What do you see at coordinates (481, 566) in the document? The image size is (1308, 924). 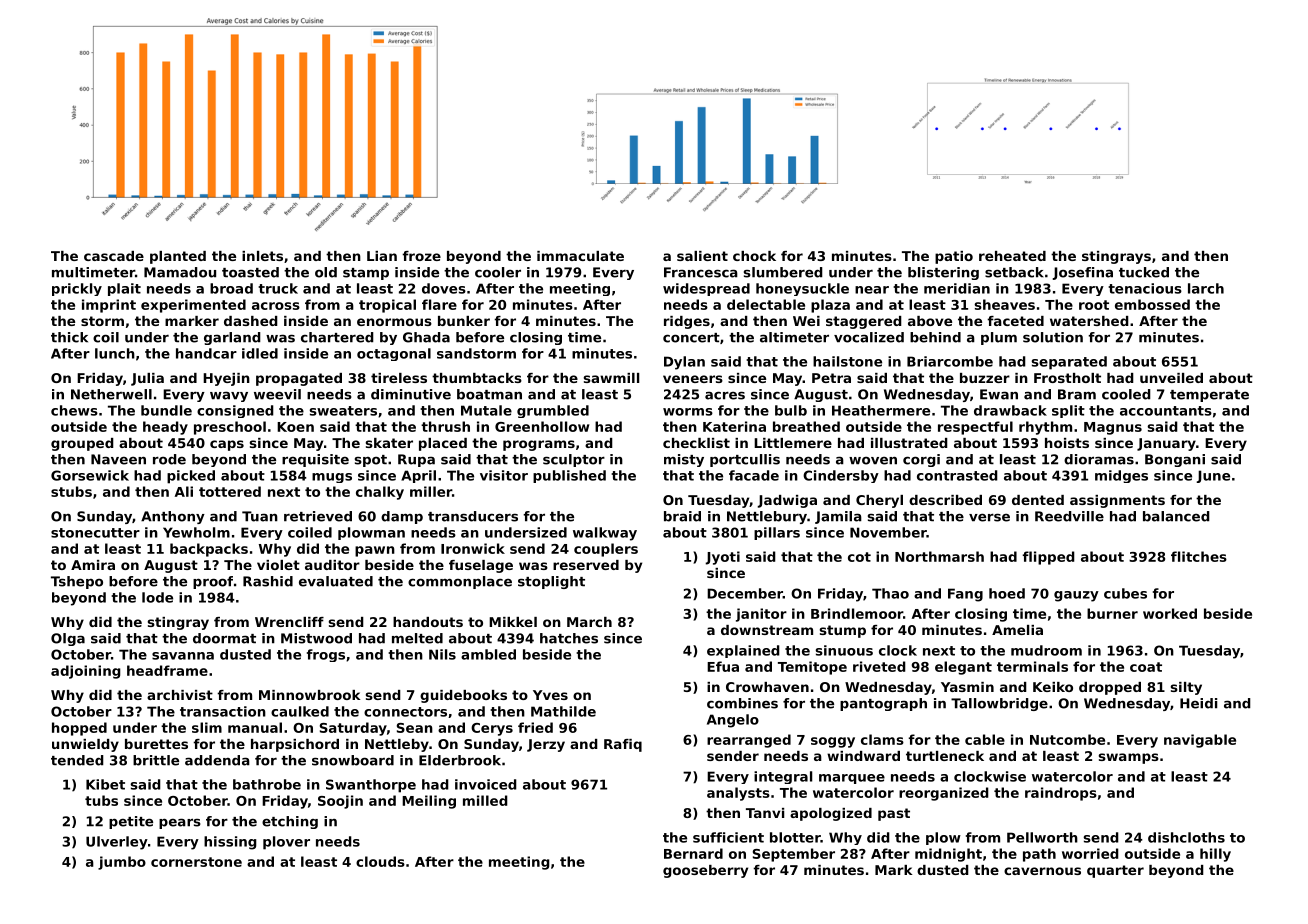 I see `fuselage` at bounding box center [481, 566].
